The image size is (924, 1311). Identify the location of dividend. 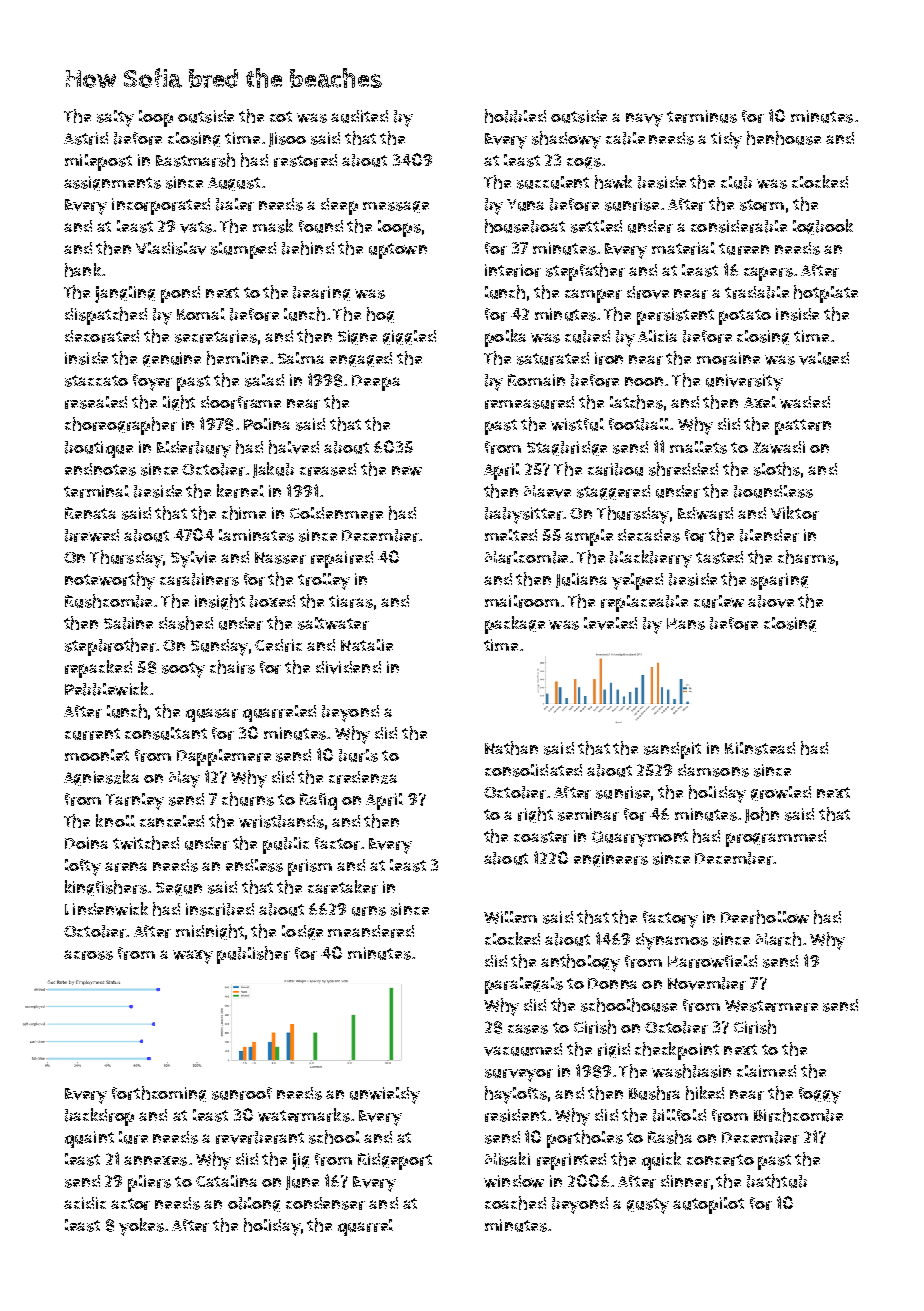
(348, 667).
